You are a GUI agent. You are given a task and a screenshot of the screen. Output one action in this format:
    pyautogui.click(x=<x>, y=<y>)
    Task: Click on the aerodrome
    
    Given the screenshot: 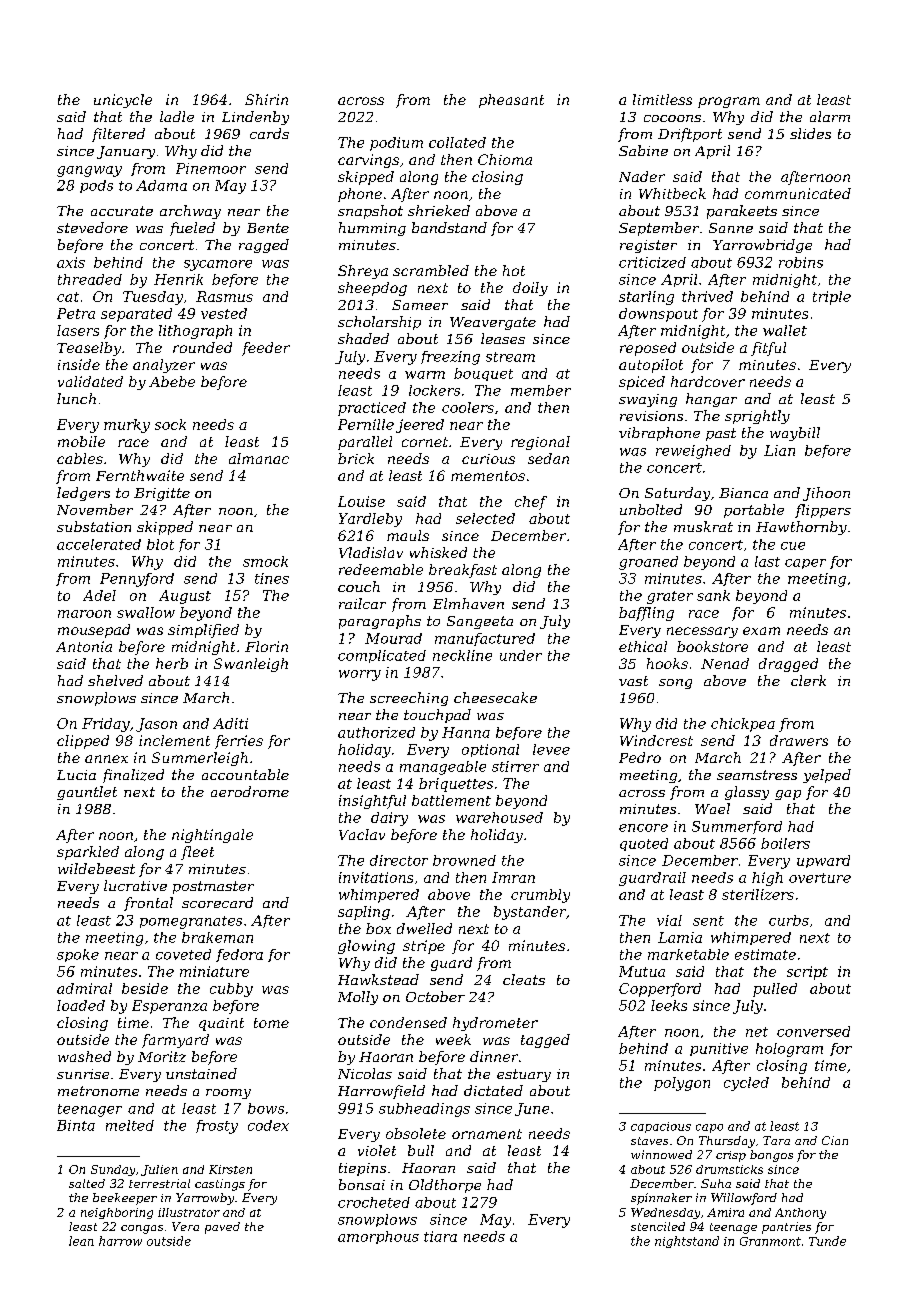 What is the action you would take?
    pyautogui.click(x=250, y=791)
